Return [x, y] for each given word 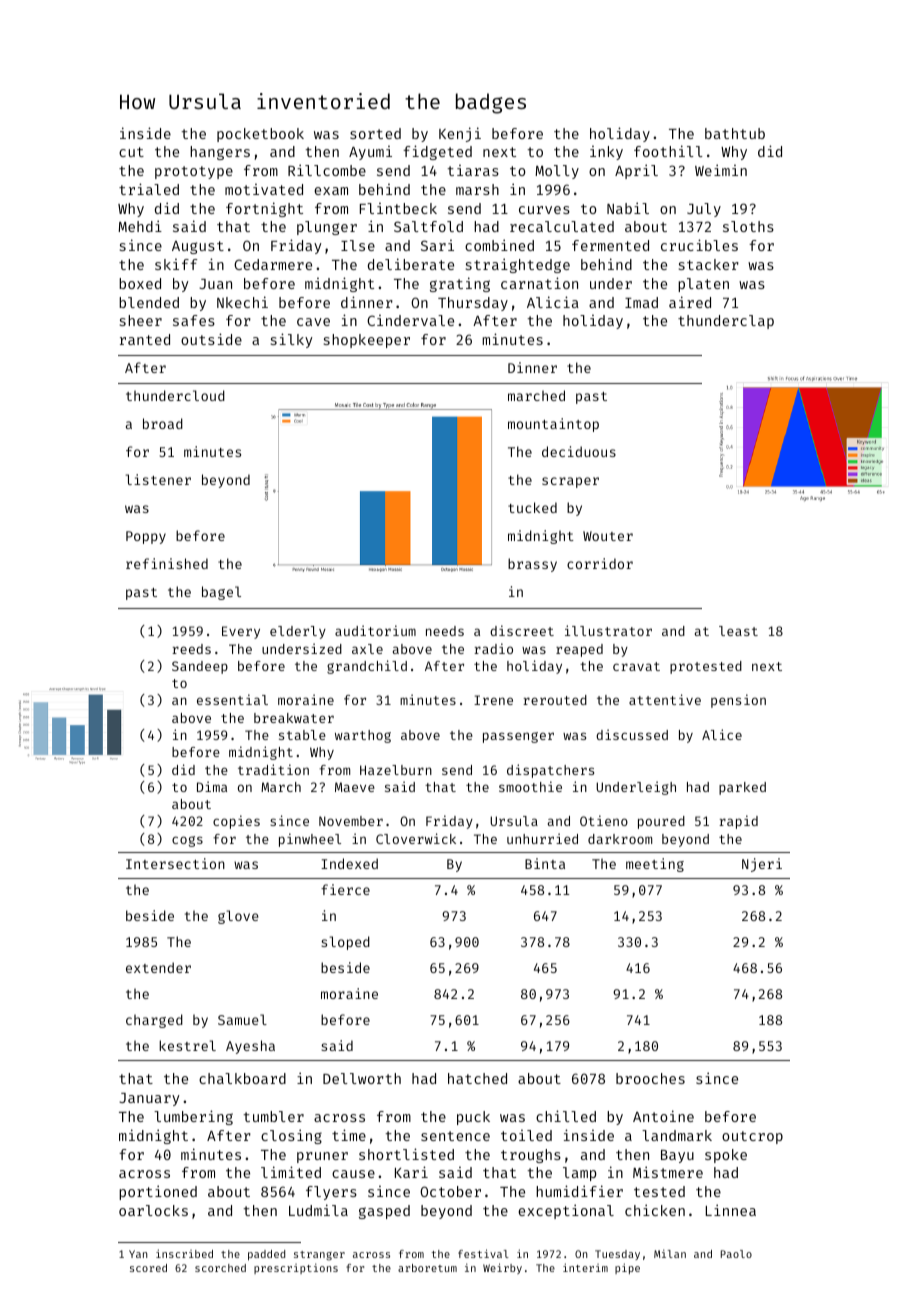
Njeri [762, 865]
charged [154, 1021]
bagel [221, 593]
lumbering [193, 1117]
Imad [641, 302]
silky [292, 340]
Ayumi [370, 153]
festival [483, 1253]
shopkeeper [367, 341]
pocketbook [260, 135]
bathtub [735, 133]
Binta [545, 863]
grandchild [367, 667]
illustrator [608, 630]
